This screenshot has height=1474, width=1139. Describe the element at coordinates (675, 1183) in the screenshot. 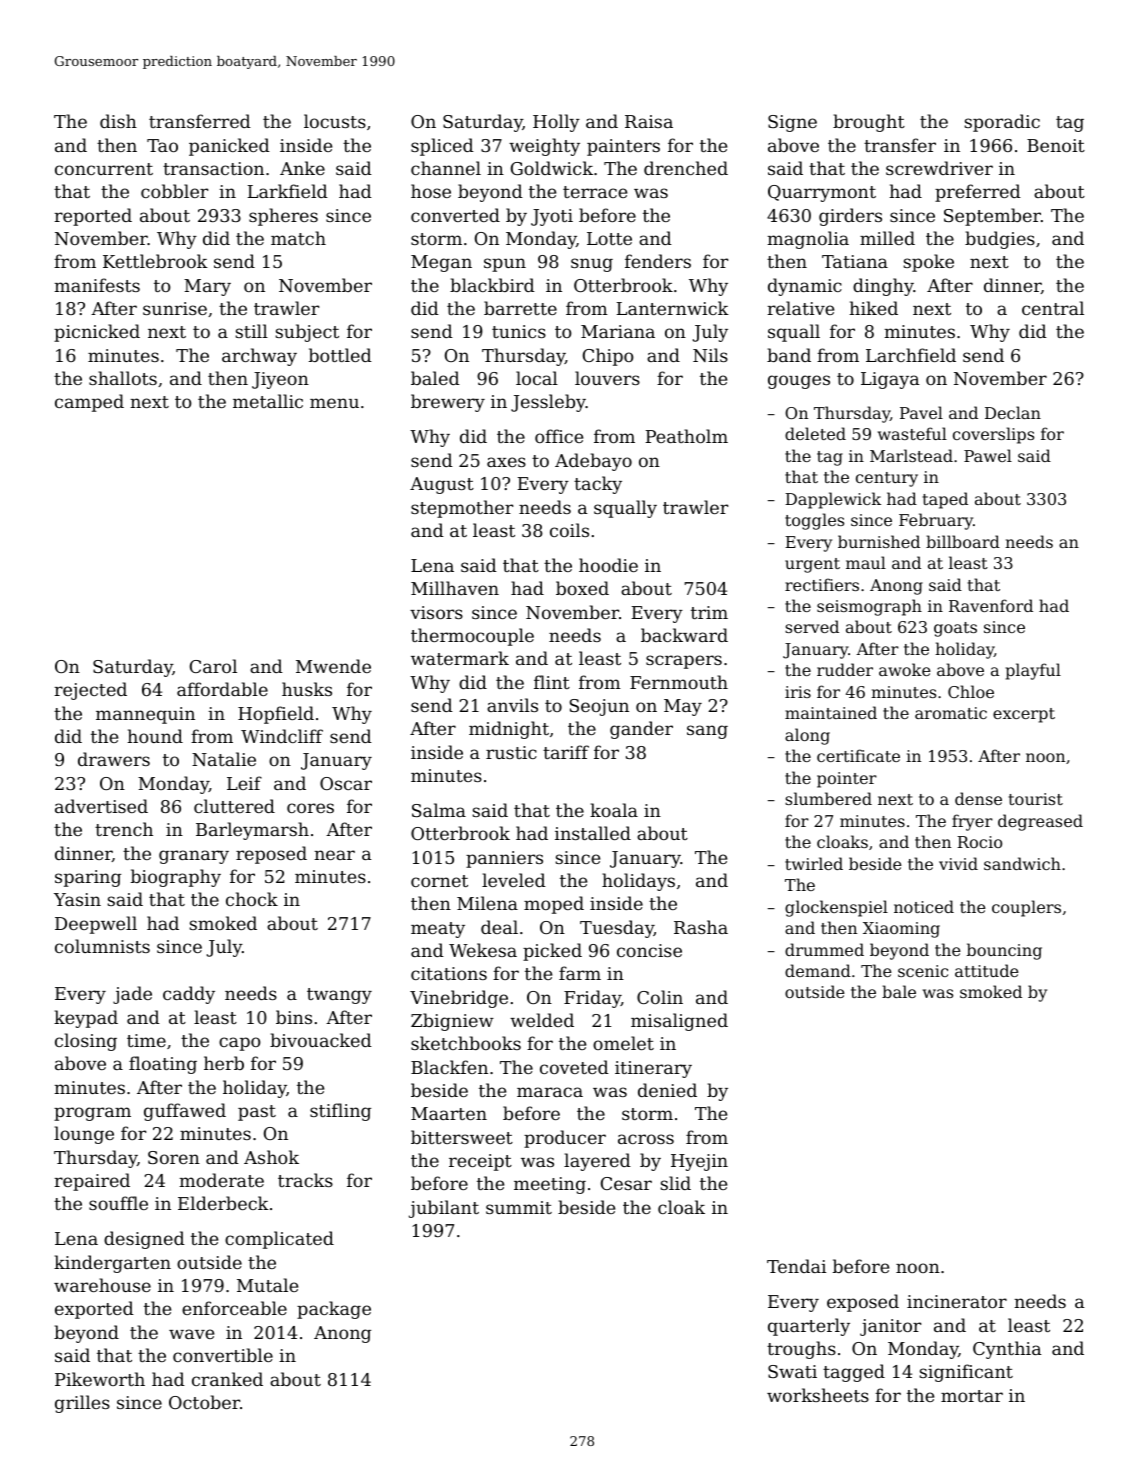

I see `slid` at that location.
